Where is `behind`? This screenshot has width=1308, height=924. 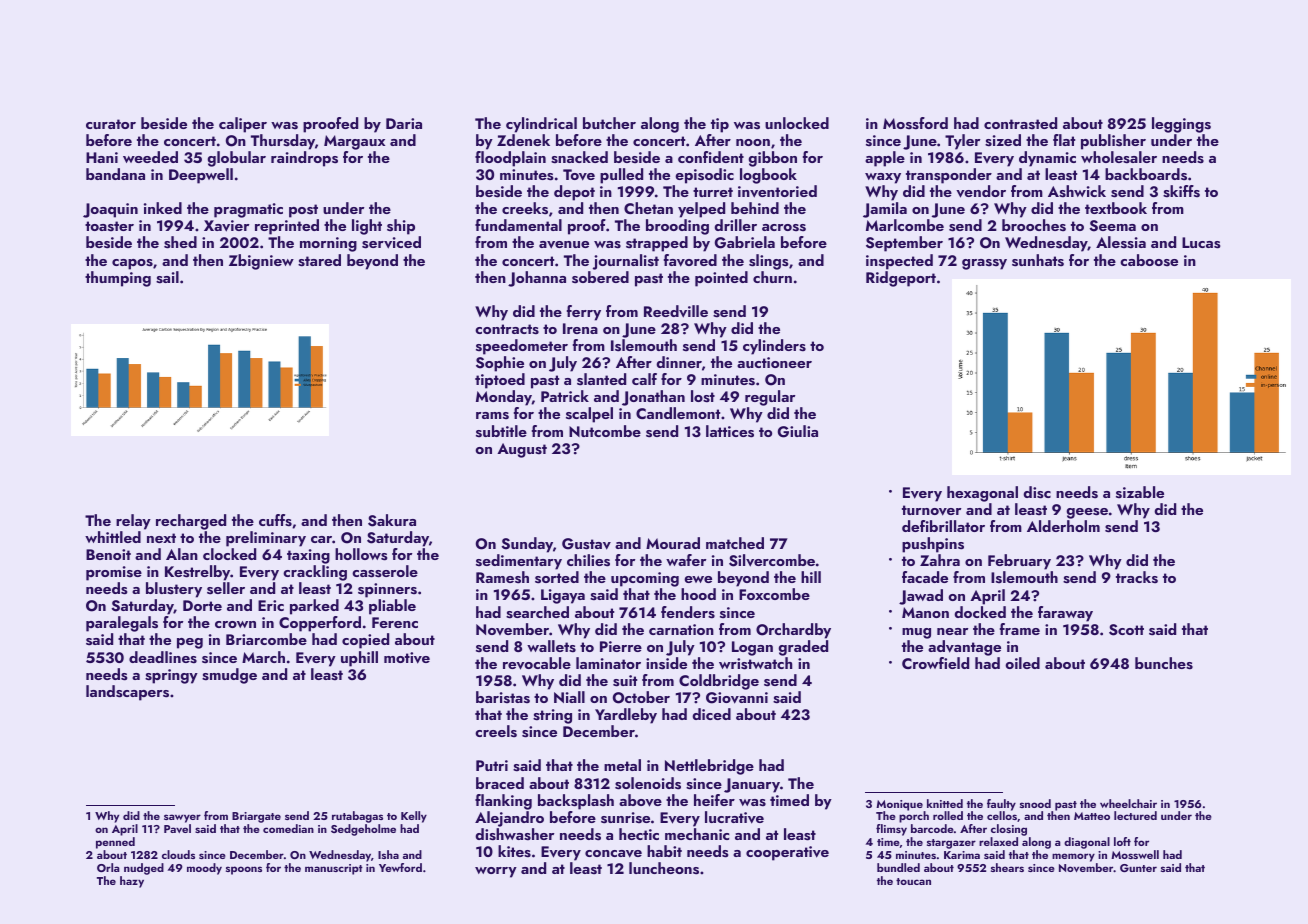
behind is located at coordinates (755, 208).
